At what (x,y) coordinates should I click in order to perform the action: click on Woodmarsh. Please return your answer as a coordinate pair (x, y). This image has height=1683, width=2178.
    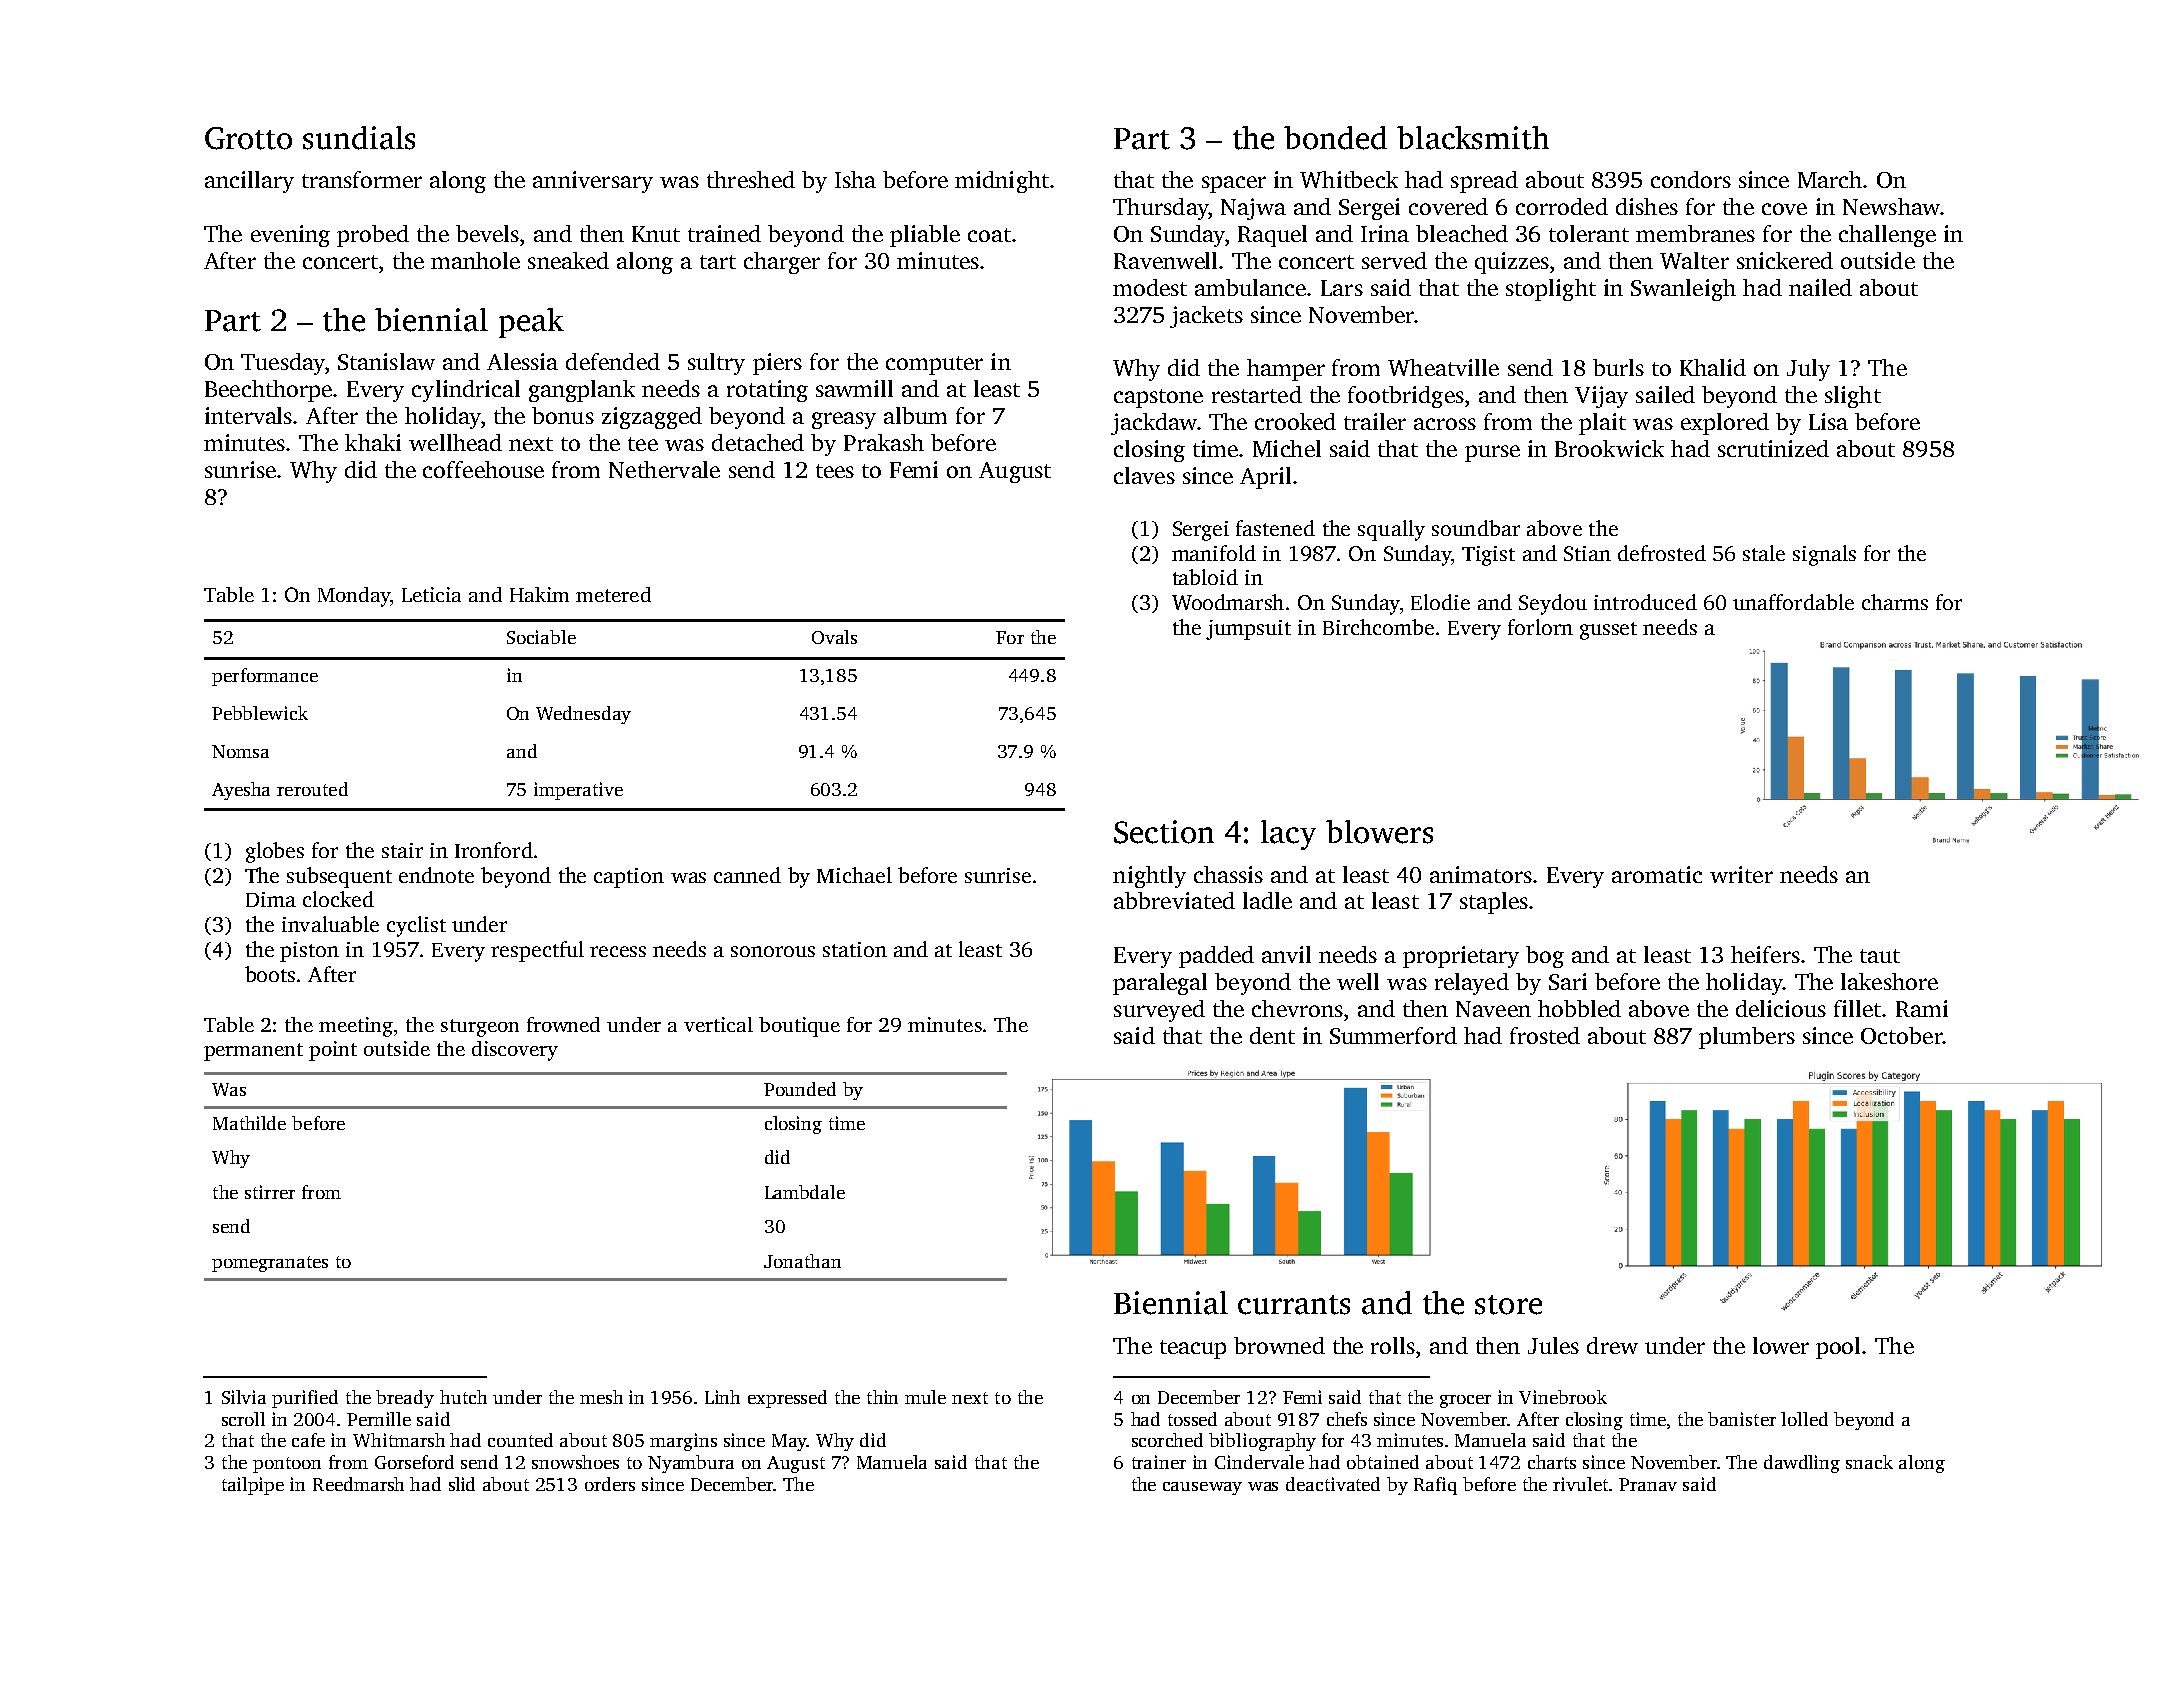
    Looking at the image, I should click on (1228, 602).
